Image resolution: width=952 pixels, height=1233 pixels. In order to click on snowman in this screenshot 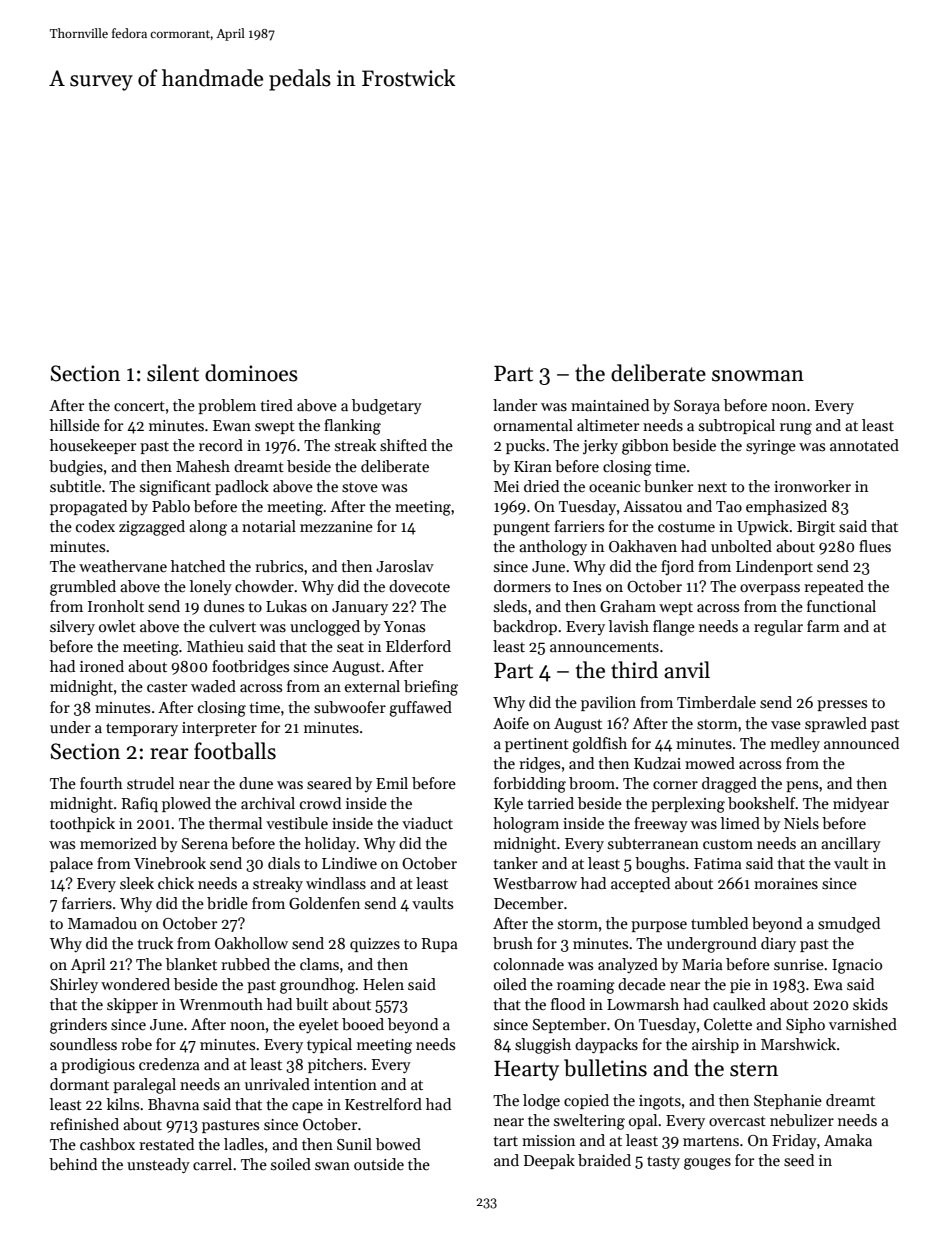, I will do `click(758, 376)`.
